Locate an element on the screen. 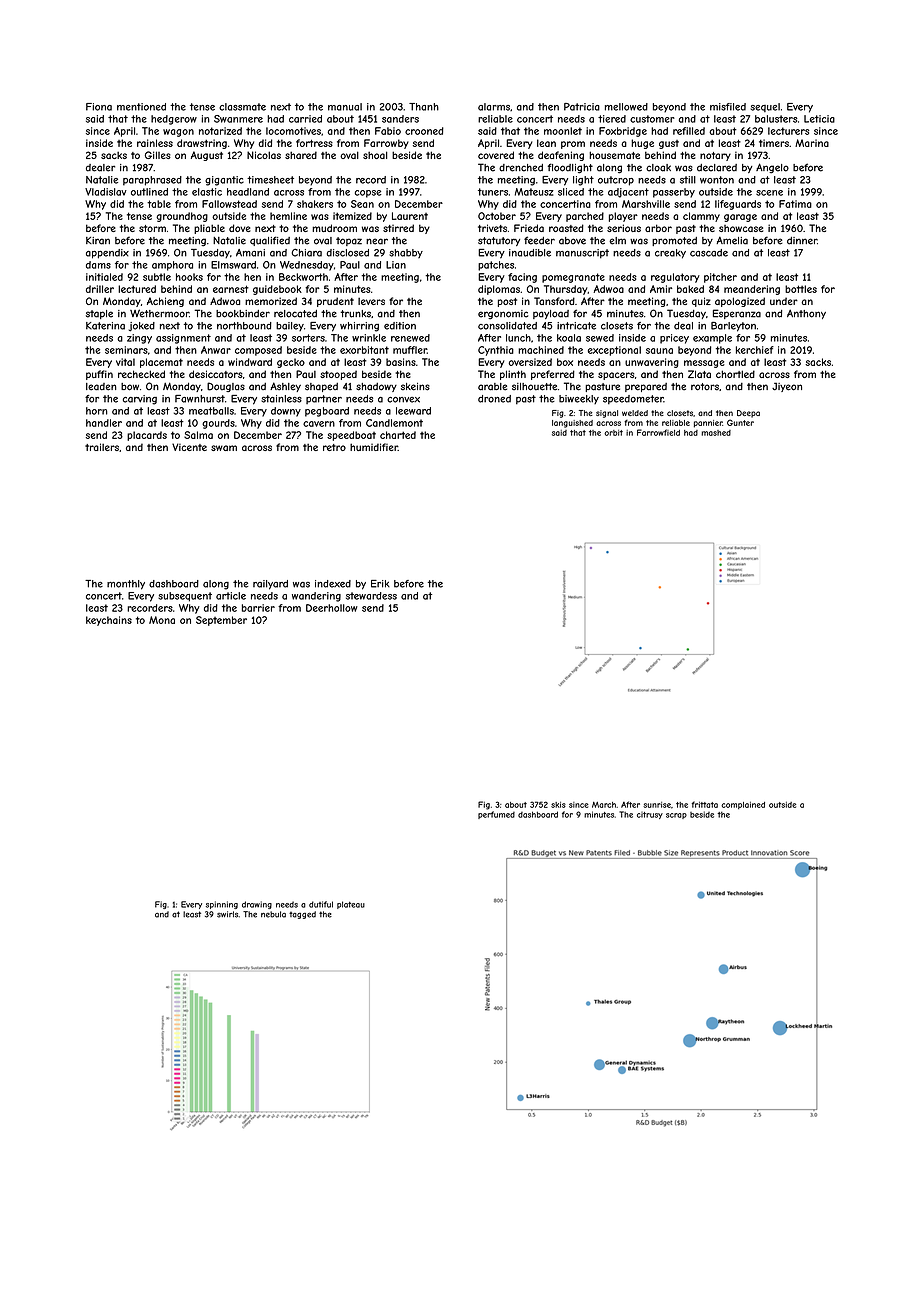 Image resolution: width=924 pixels, height=1308 pixels. clammy is located at coordinates (701, 217).
